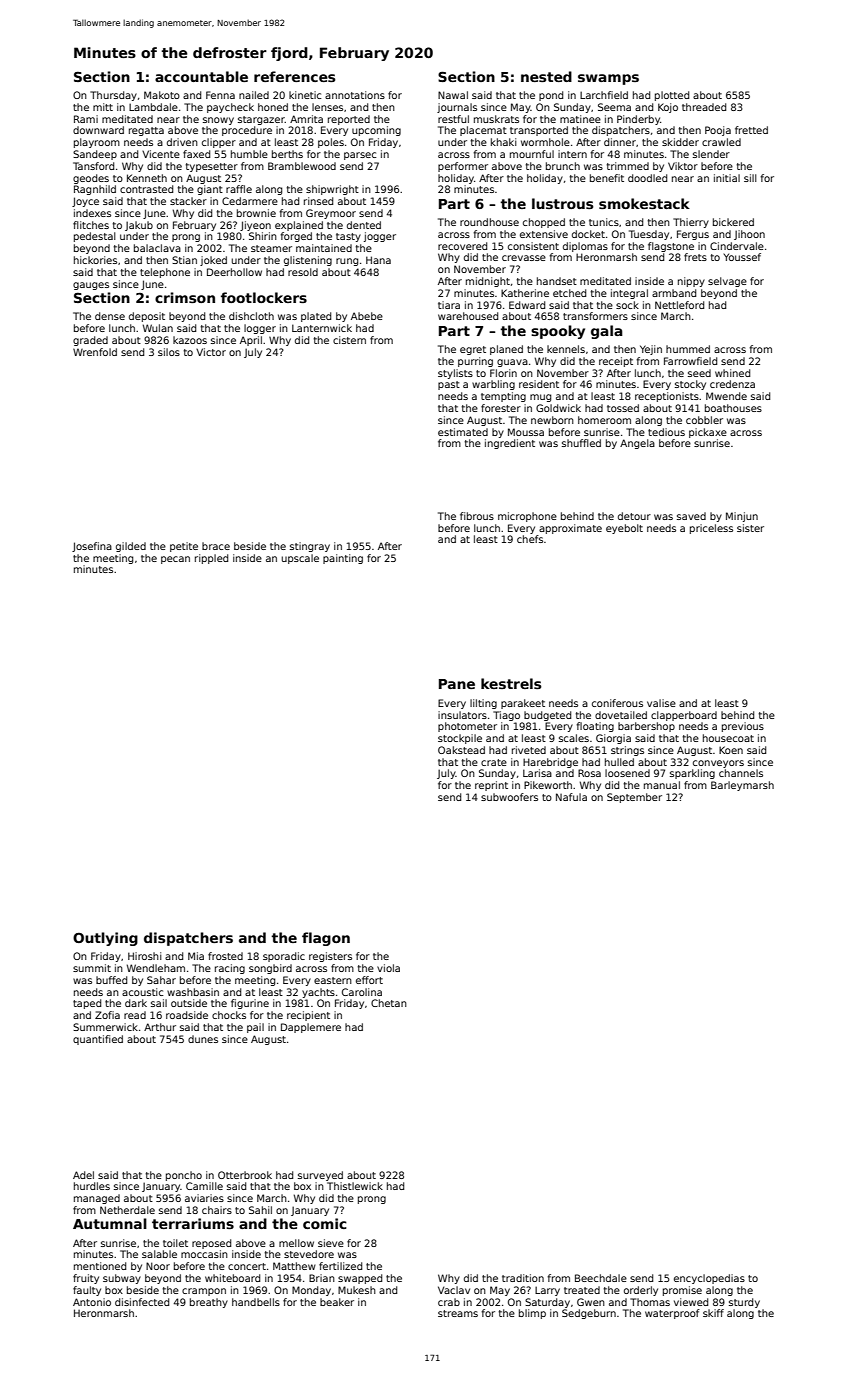  Describe the element at coordinates (160, 1027) in the document. I see `Arthur` at that location.
